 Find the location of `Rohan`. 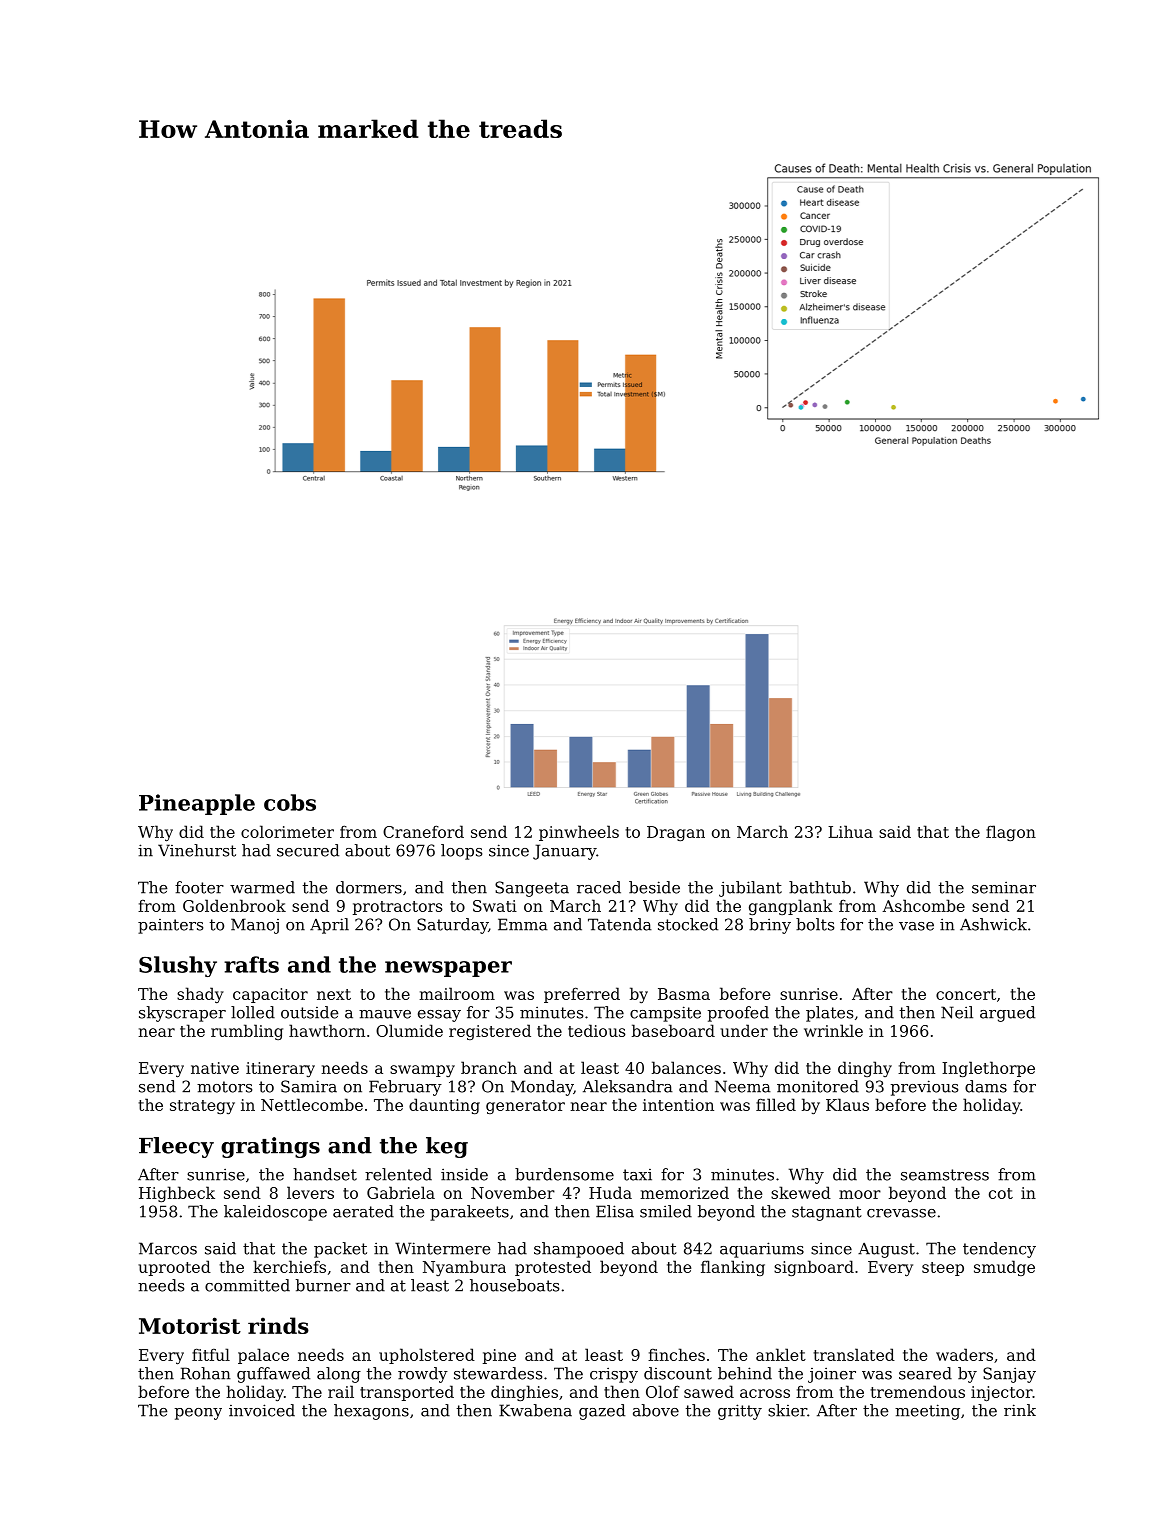

Rohan is located at coordinates (206, 1373).
